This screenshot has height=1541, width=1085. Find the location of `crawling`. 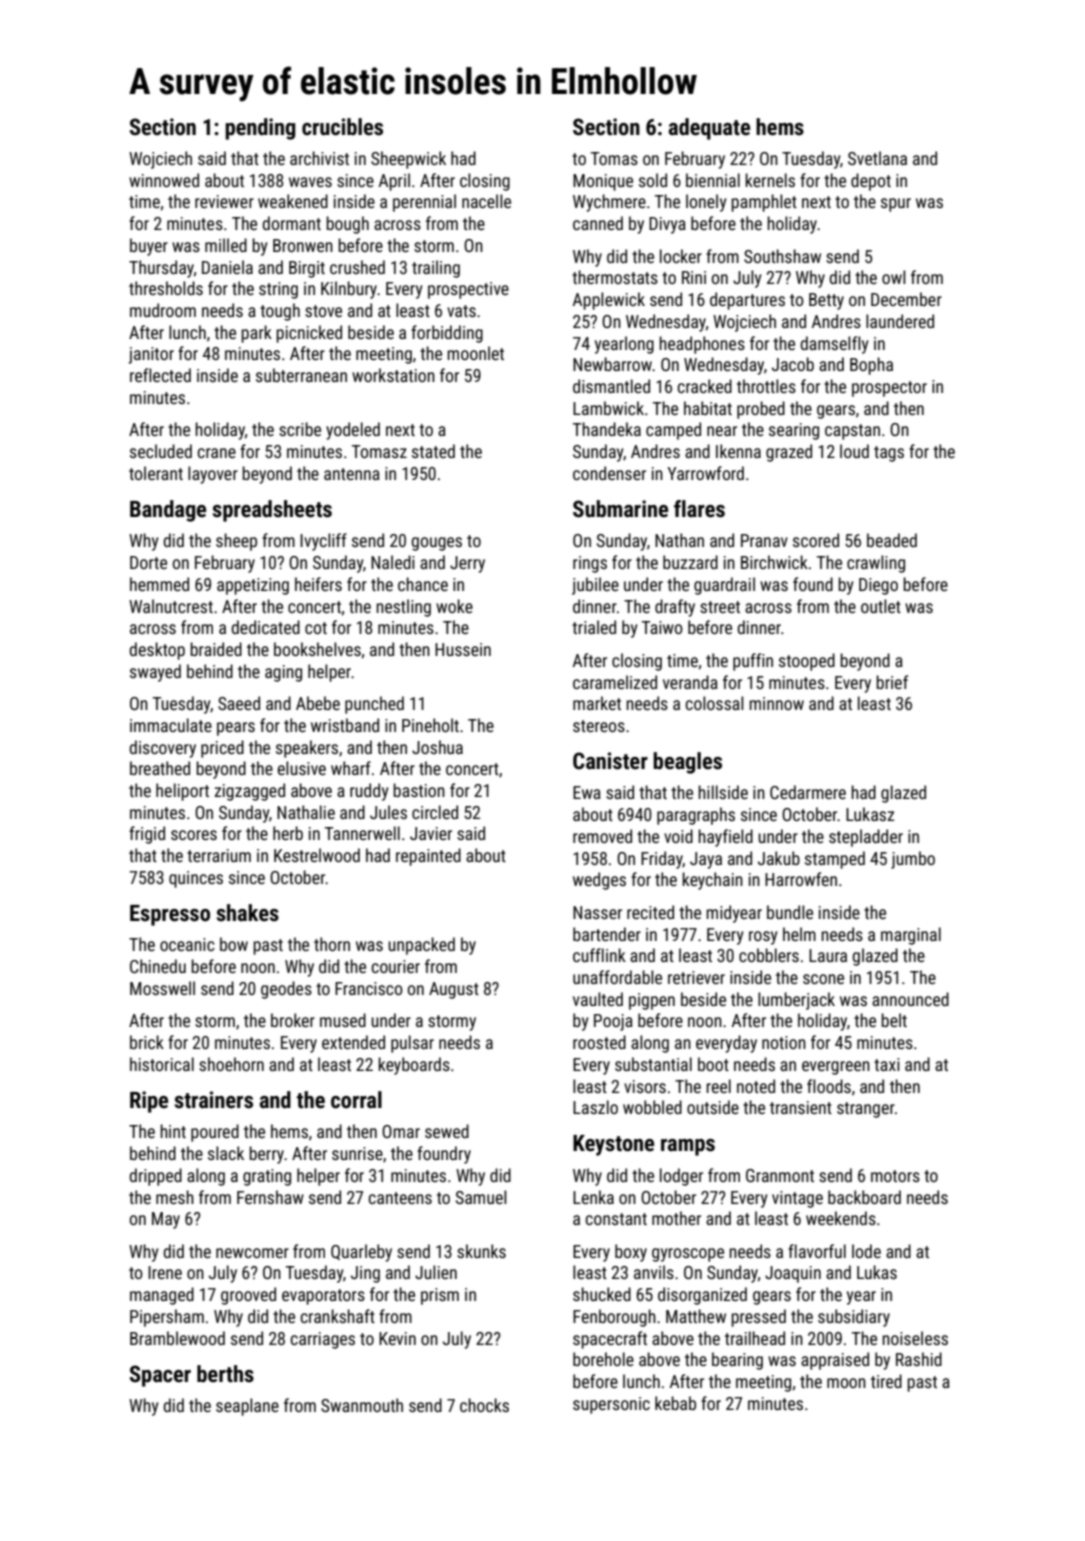

crawling is located at coordinates (876, 564).
